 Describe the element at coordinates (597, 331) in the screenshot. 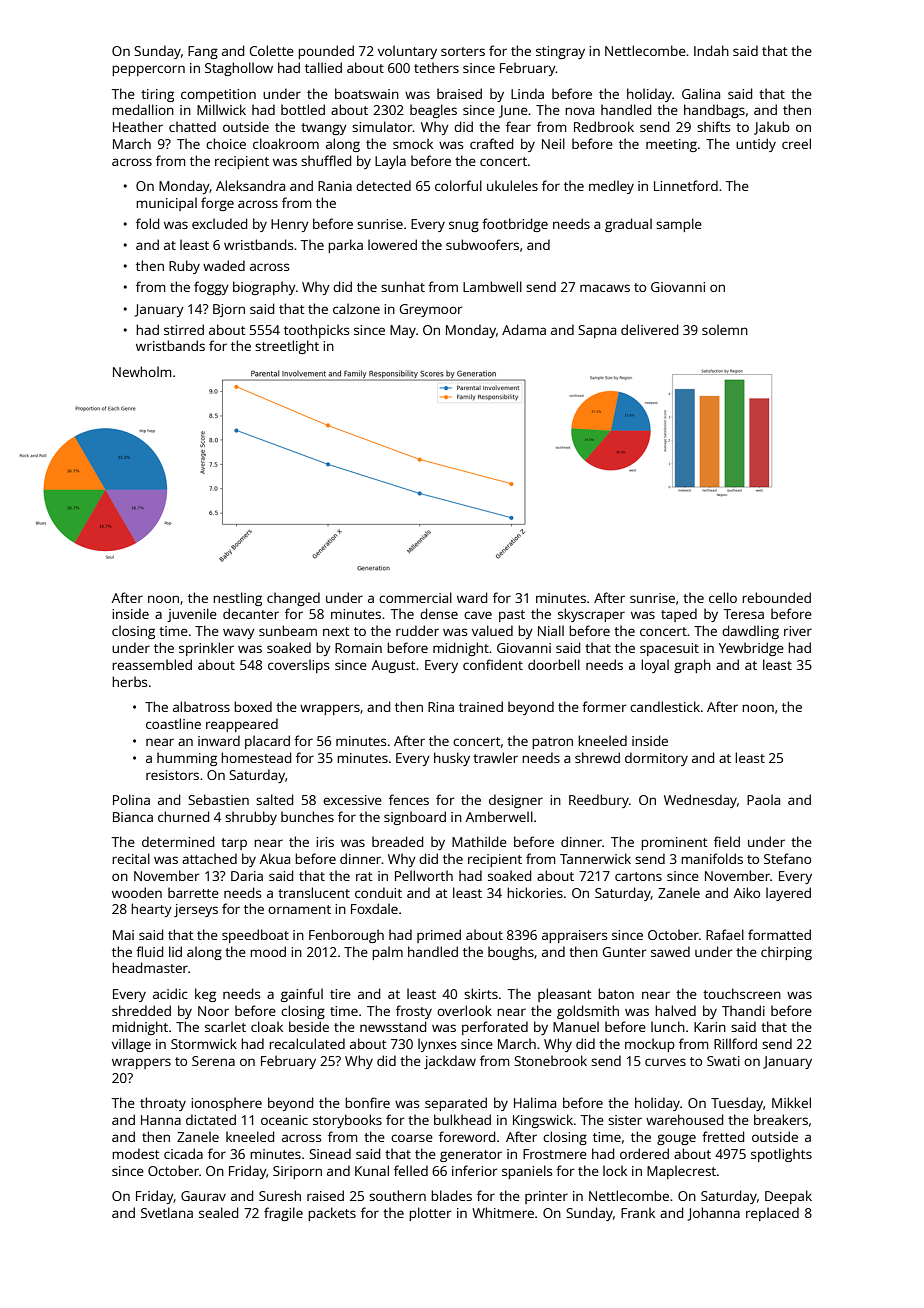

I see `Sapna` at that location.
